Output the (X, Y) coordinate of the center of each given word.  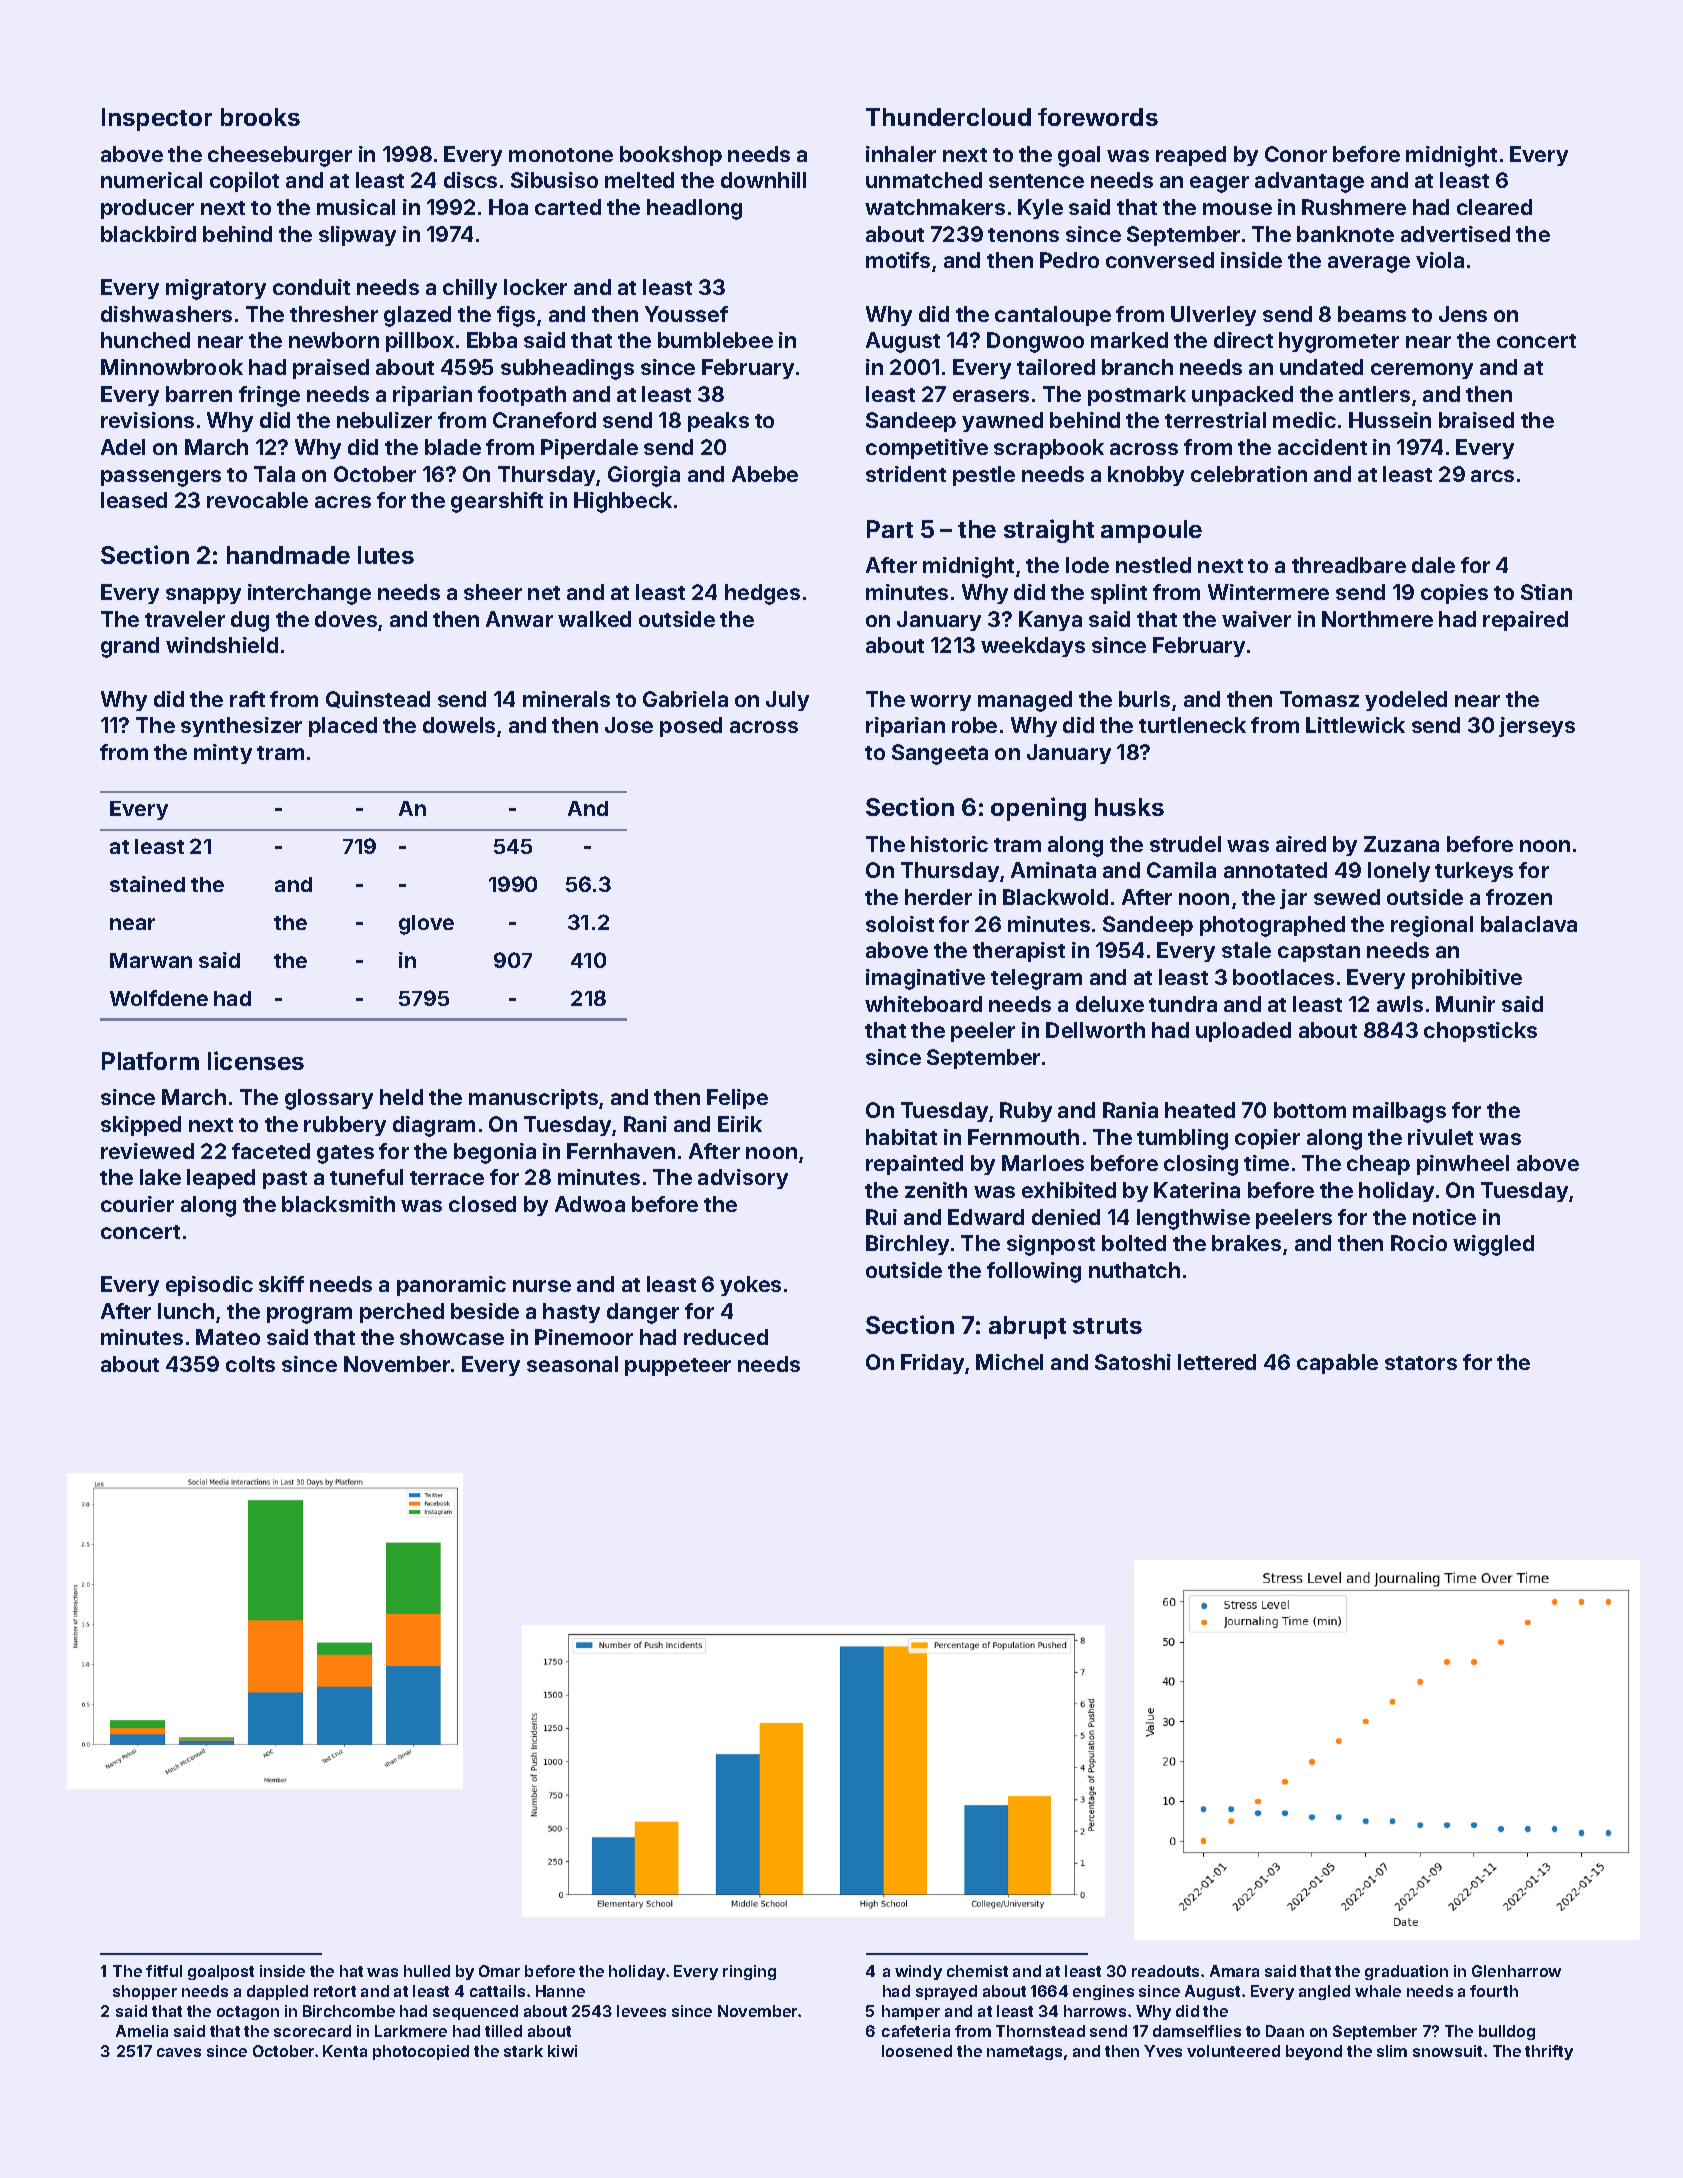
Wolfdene (159, 998)
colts (250, 1364)
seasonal (572, 1364)
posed (691, 727)
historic (949, 844)
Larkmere (411, 2031)
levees (641, 2011)
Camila (1181, 870)
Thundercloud (948, 117)
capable (1337, 1364)
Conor (1296, 154)
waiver (1256, 619)
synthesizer (241, 727)
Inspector (157, 119)
